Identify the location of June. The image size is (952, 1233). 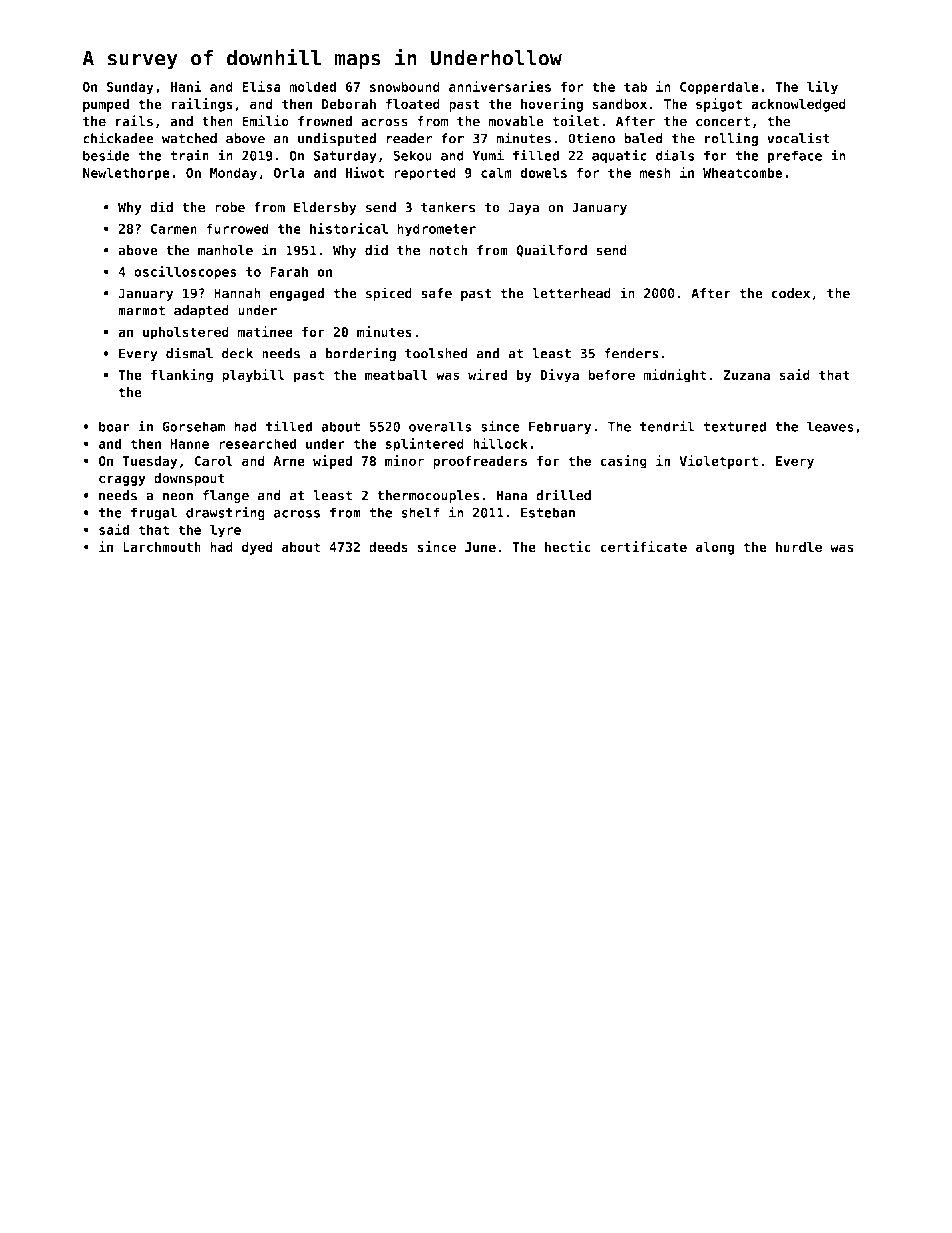
(480, 547).
